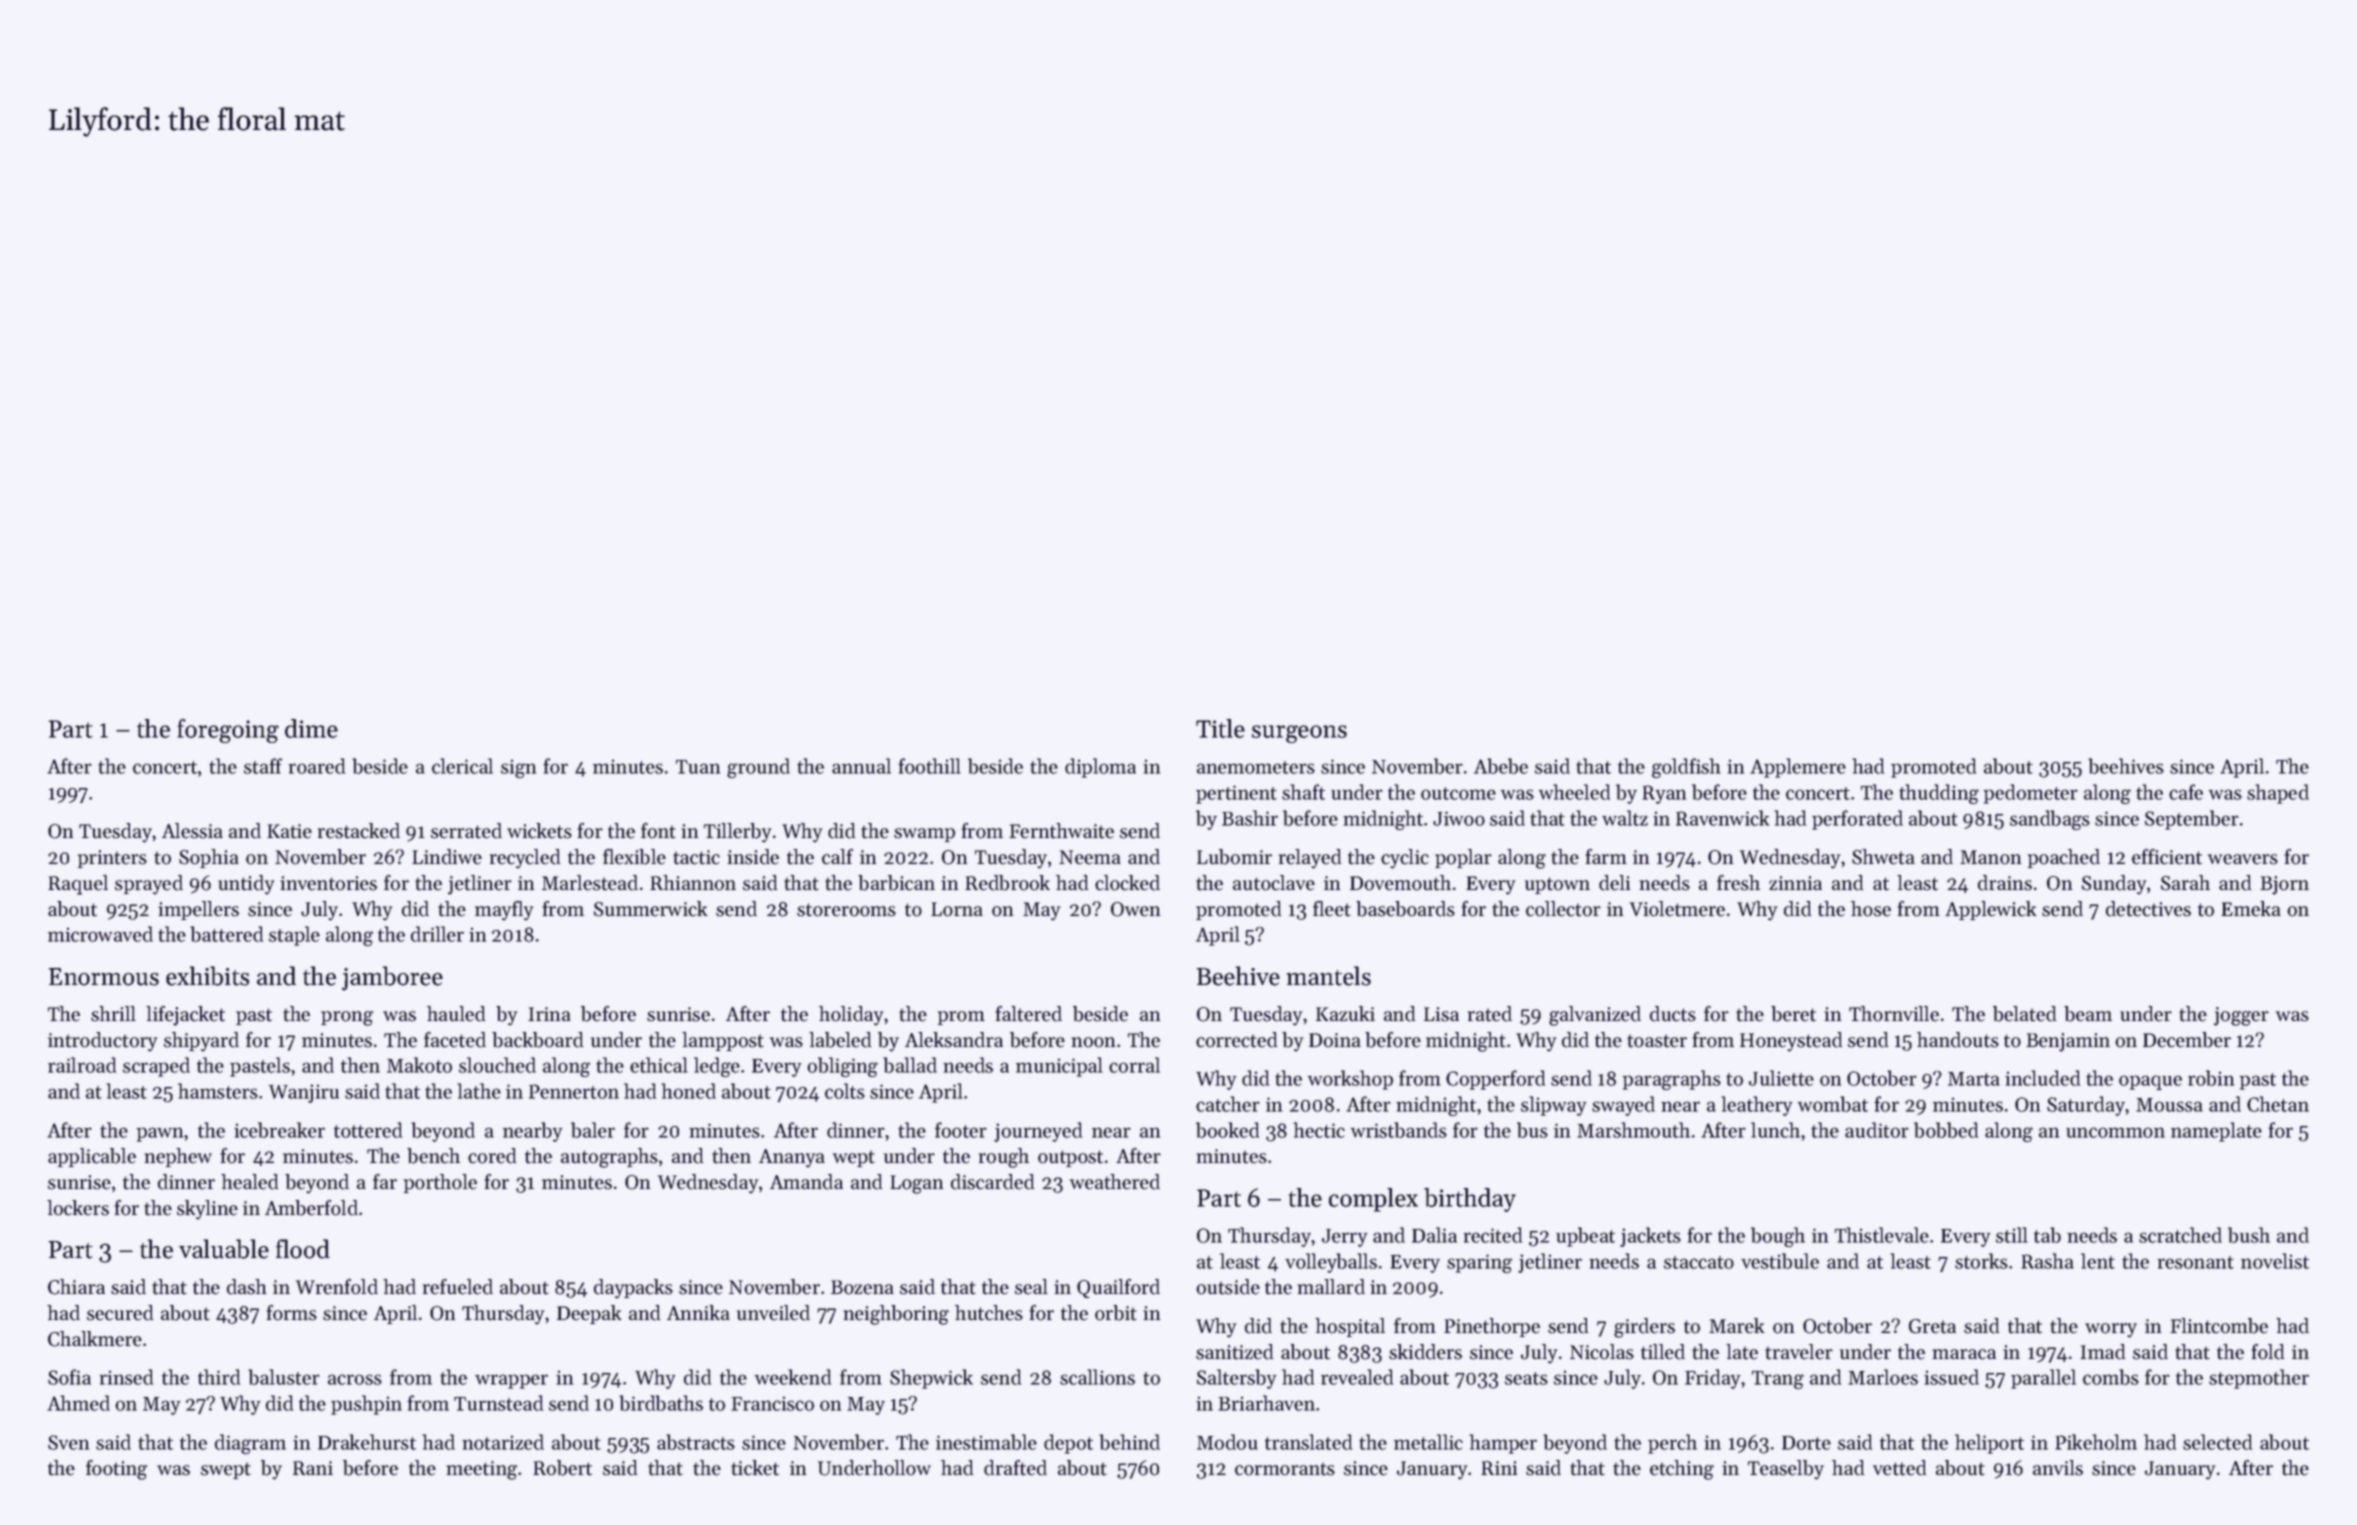 Image resolution: width=2357 pixels, height=1525 pixels. Describe the element at coordinates (2192, 820) in the document. I see `September` at that location.
